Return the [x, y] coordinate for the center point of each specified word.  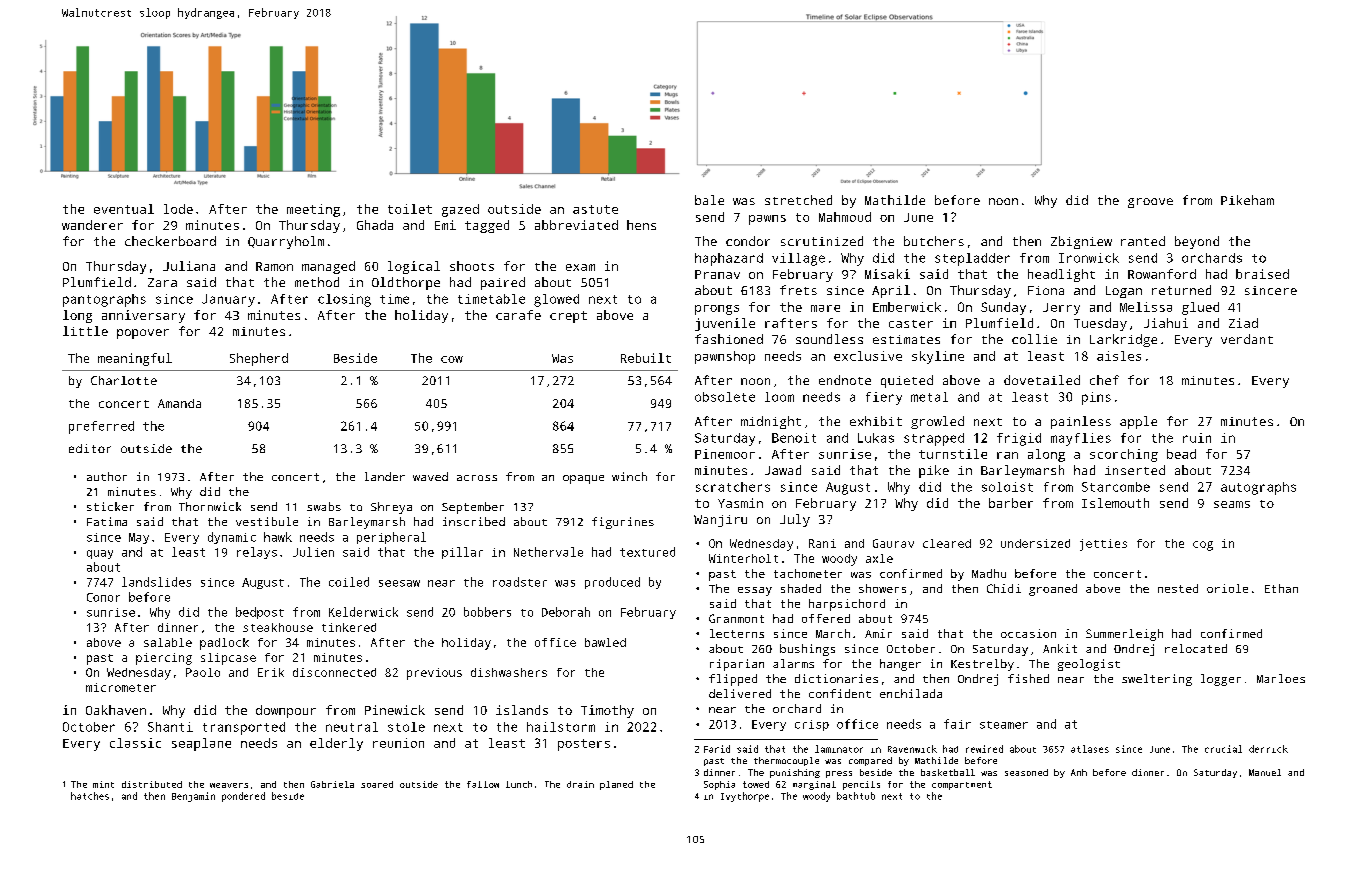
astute [595, 209]
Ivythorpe [745, 797]
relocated [1196, 648]
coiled [349, 582]
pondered [243, 797]
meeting [313, 210]
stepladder [972, 259]
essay [755, 591]
